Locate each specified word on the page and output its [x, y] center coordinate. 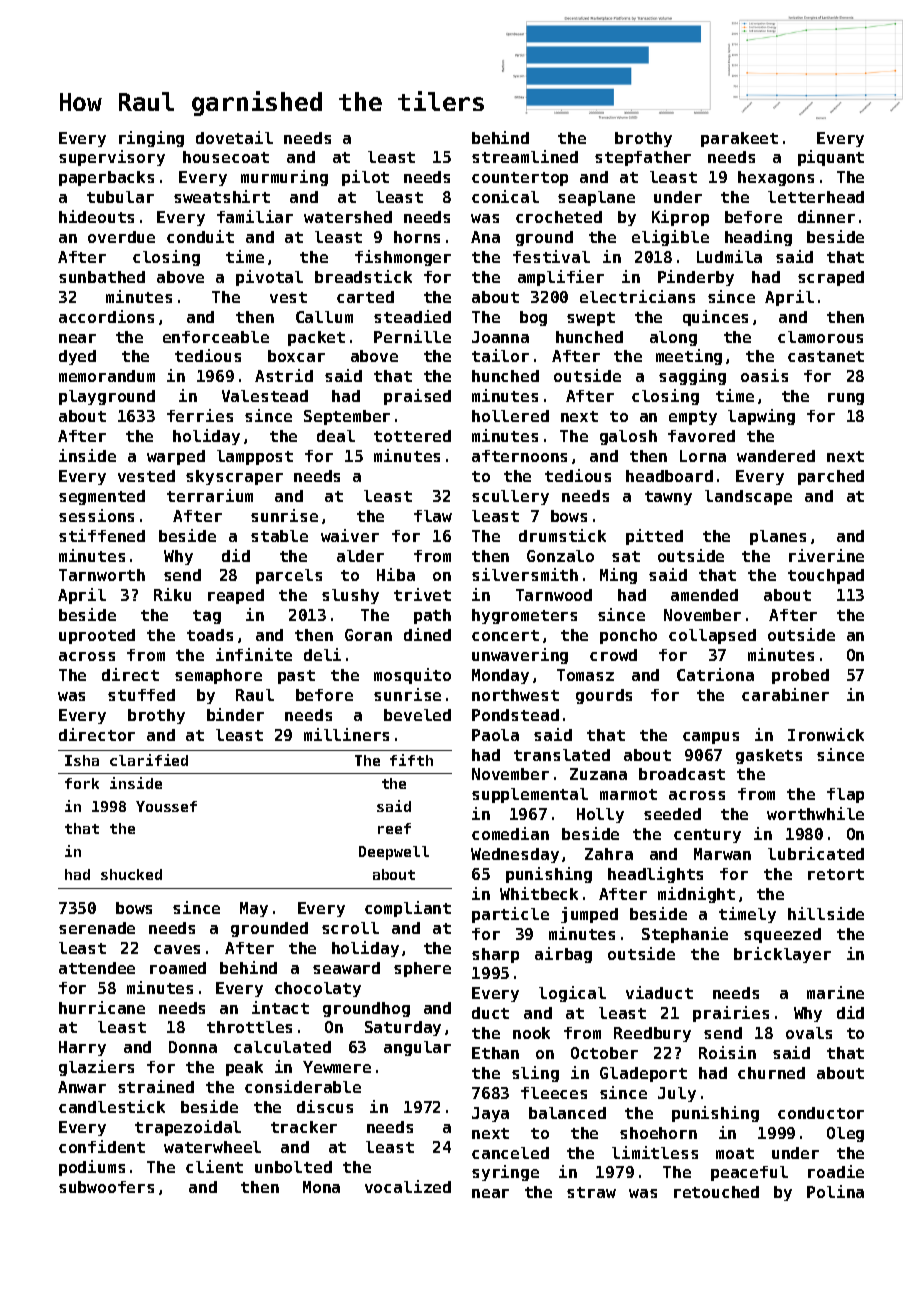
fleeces [554, 1093]
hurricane [102, 1007]
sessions [96, 515]
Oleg [845, 1134]
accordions [106, 316]
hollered [510, 416]
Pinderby [696, 278]
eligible [670, 238]
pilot [365, 178]
